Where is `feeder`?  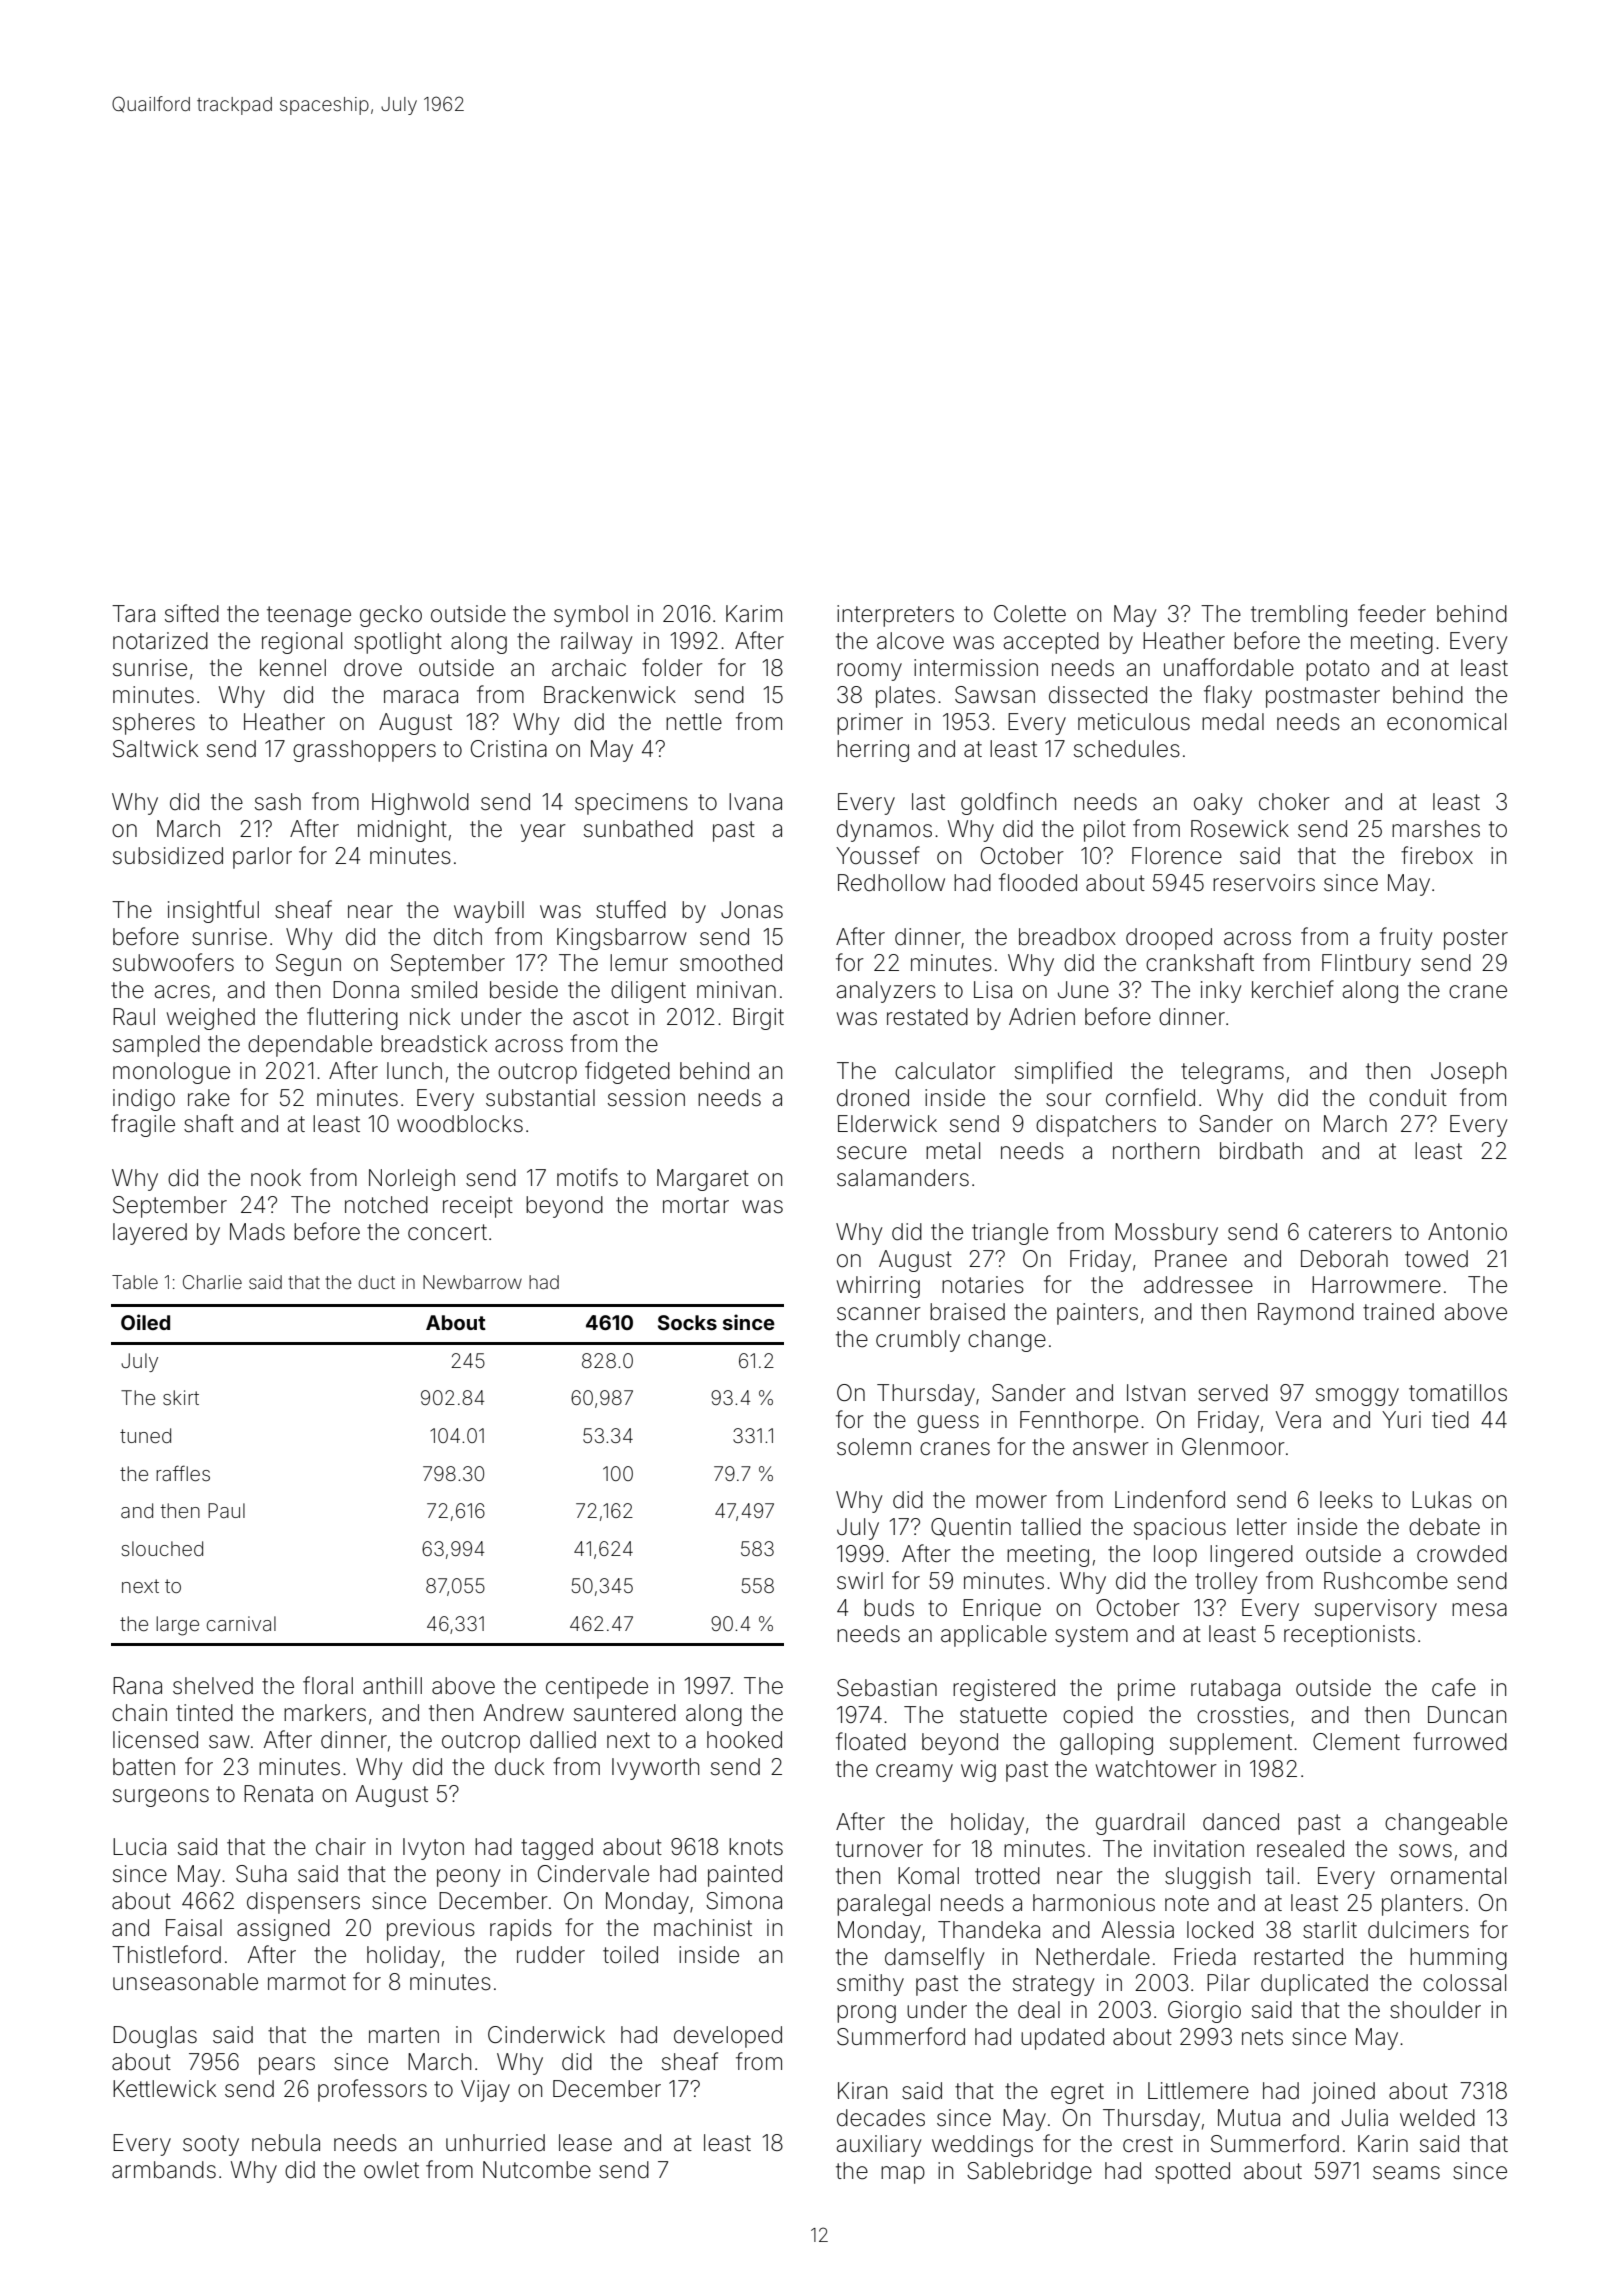 feeder is located at coordinates (1392, 613).
